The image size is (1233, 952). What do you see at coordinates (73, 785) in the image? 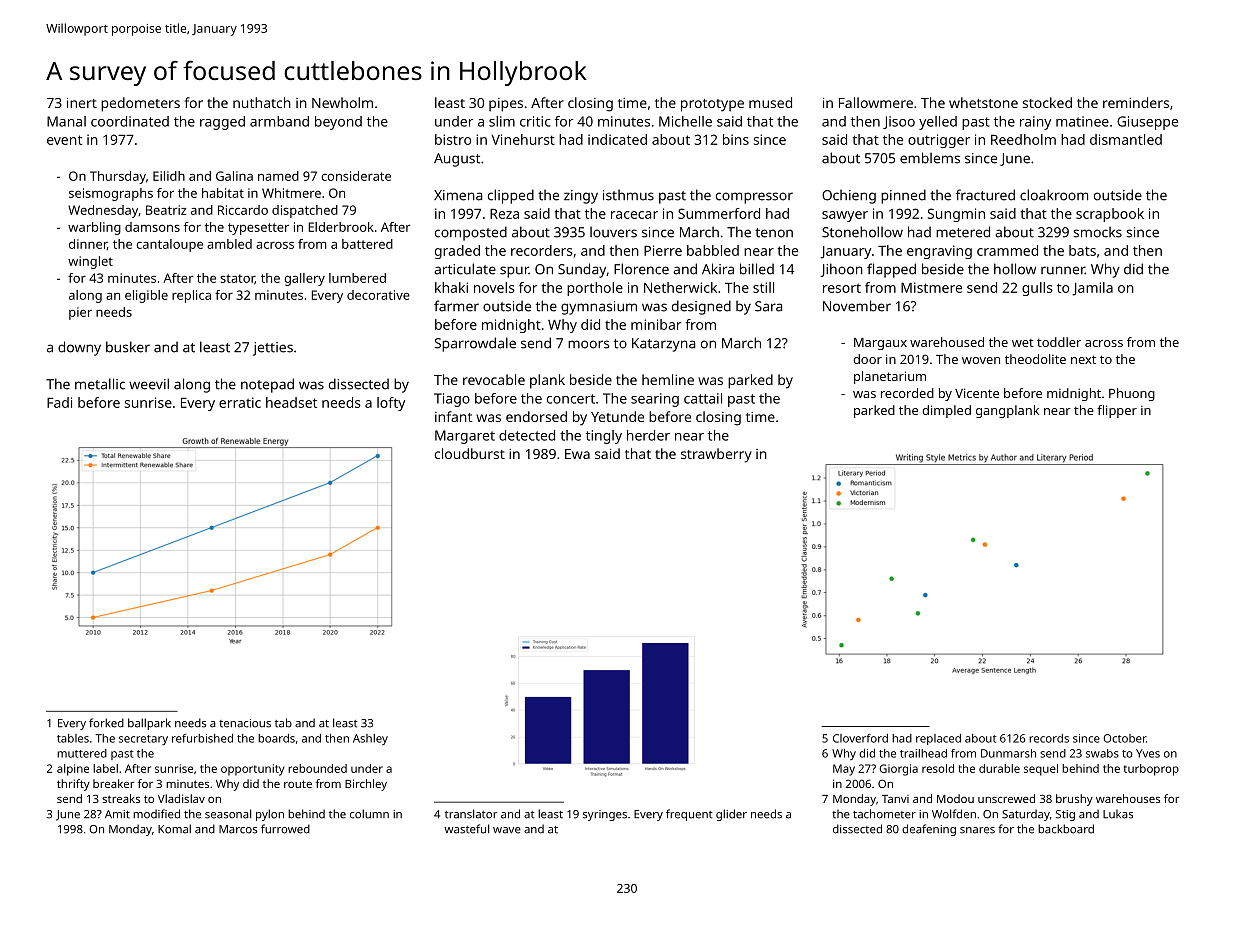
I see `thrifty` at bounding box center [73, 785].
